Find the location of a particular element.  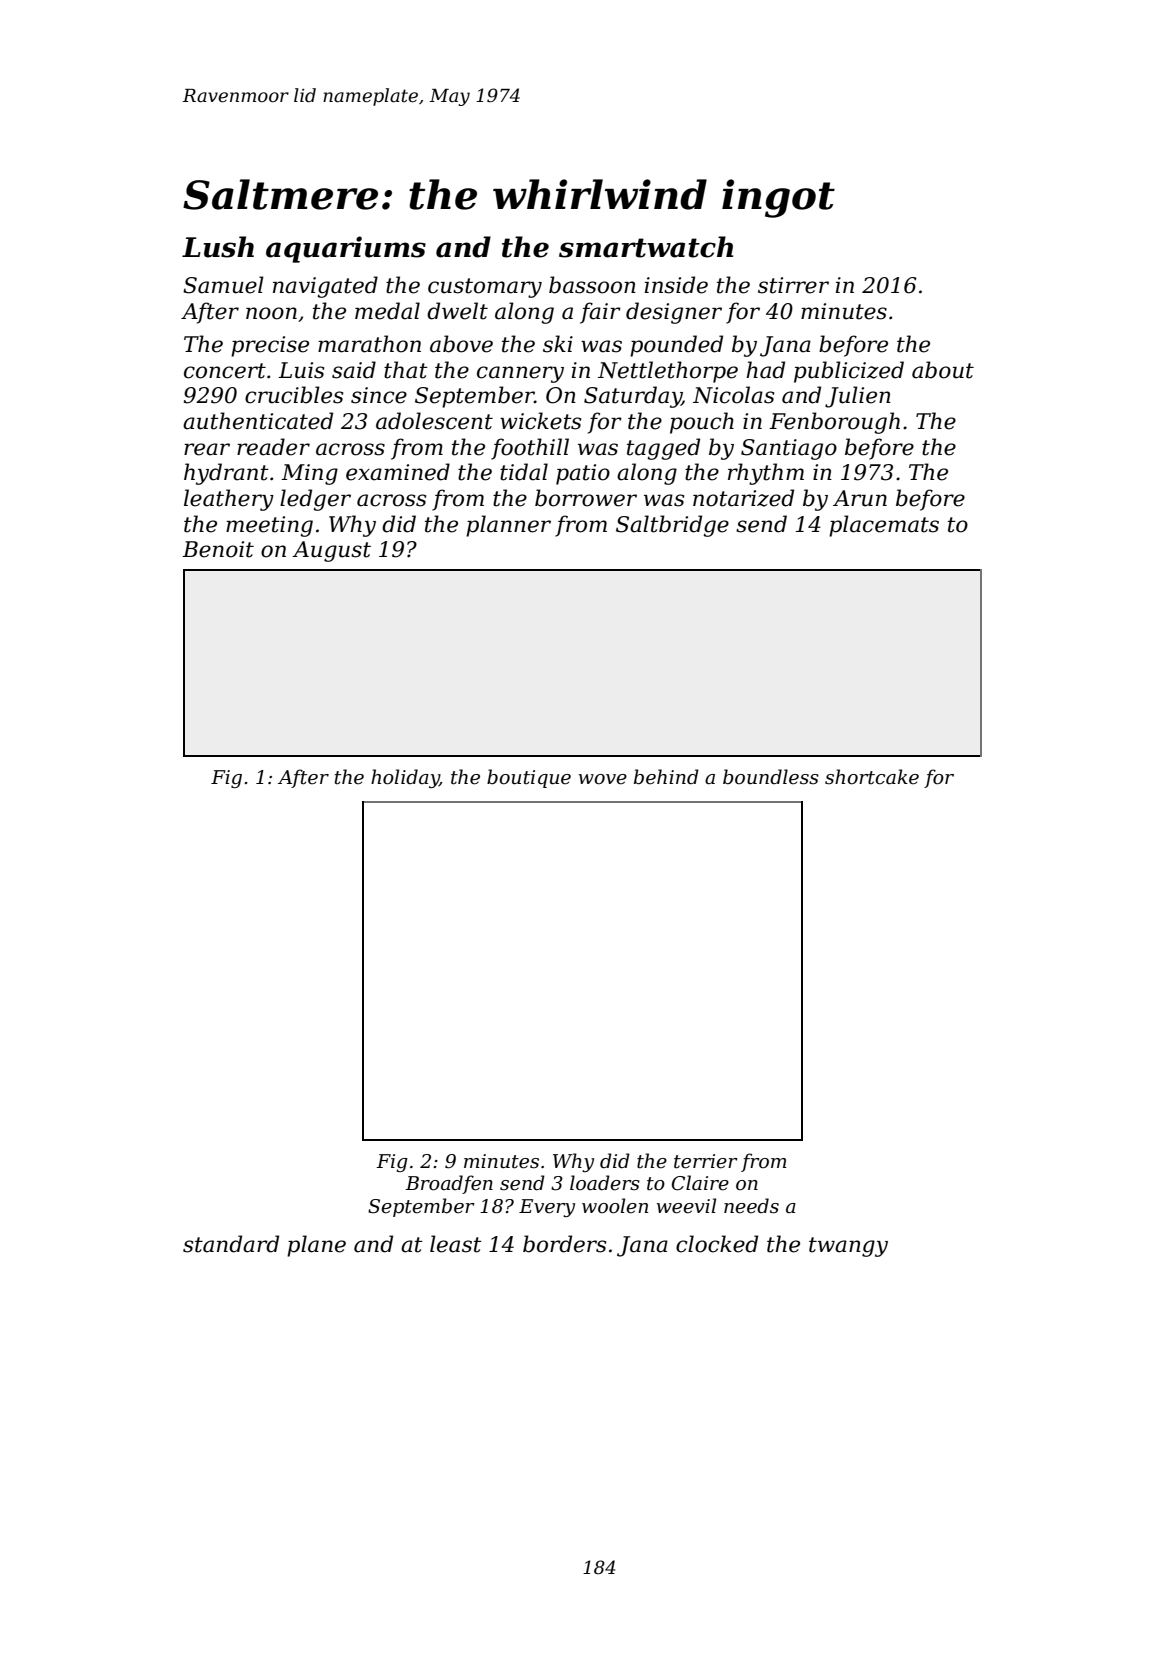

Nicolas is located at coordinates (733, 395).
